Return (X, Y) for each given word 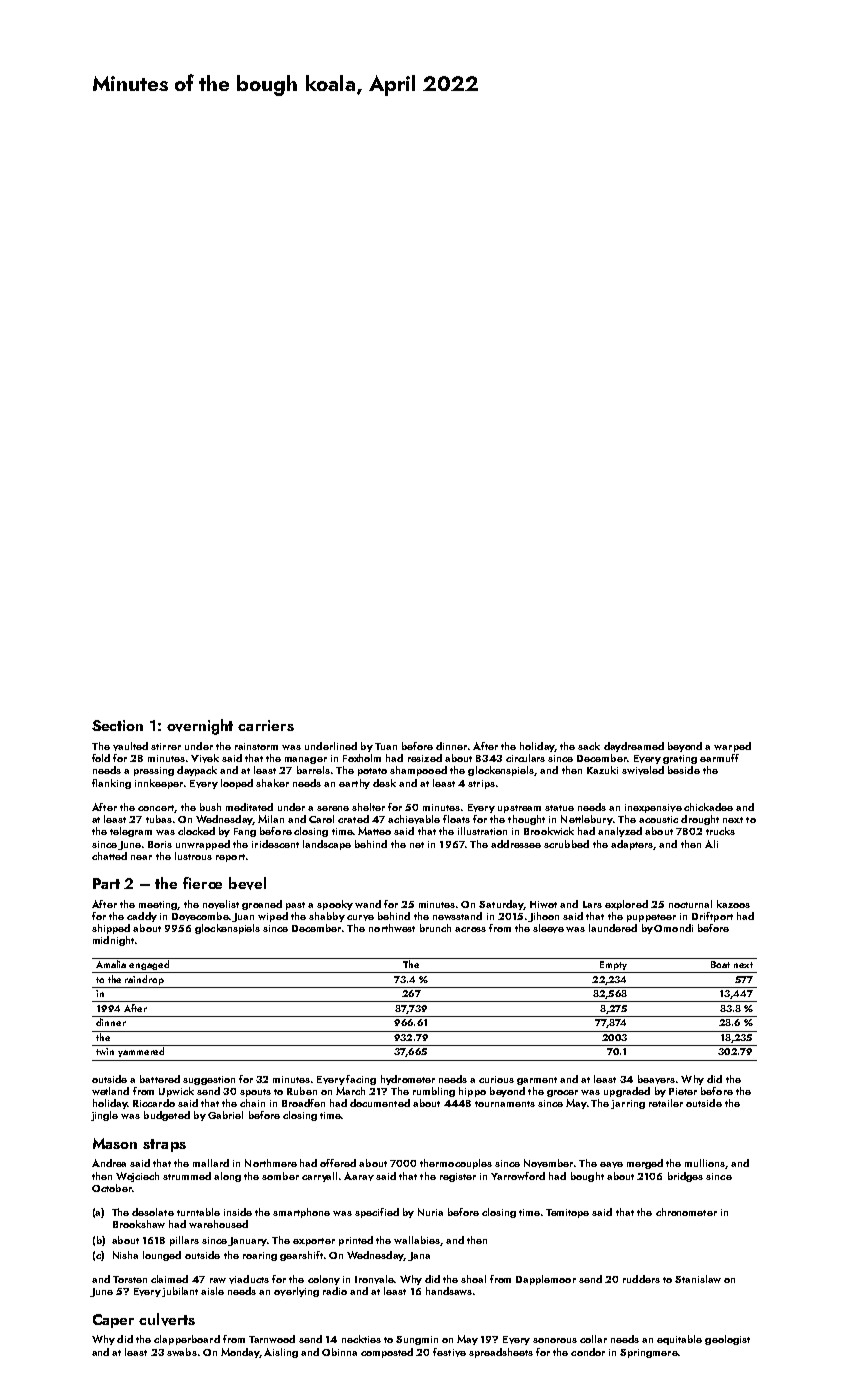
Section (117, 725)
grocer (562, 1093)
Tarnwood (272, 1339)
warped (732, 747)
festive (449, 1352)
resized (425, 758)
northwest (392, 928)
